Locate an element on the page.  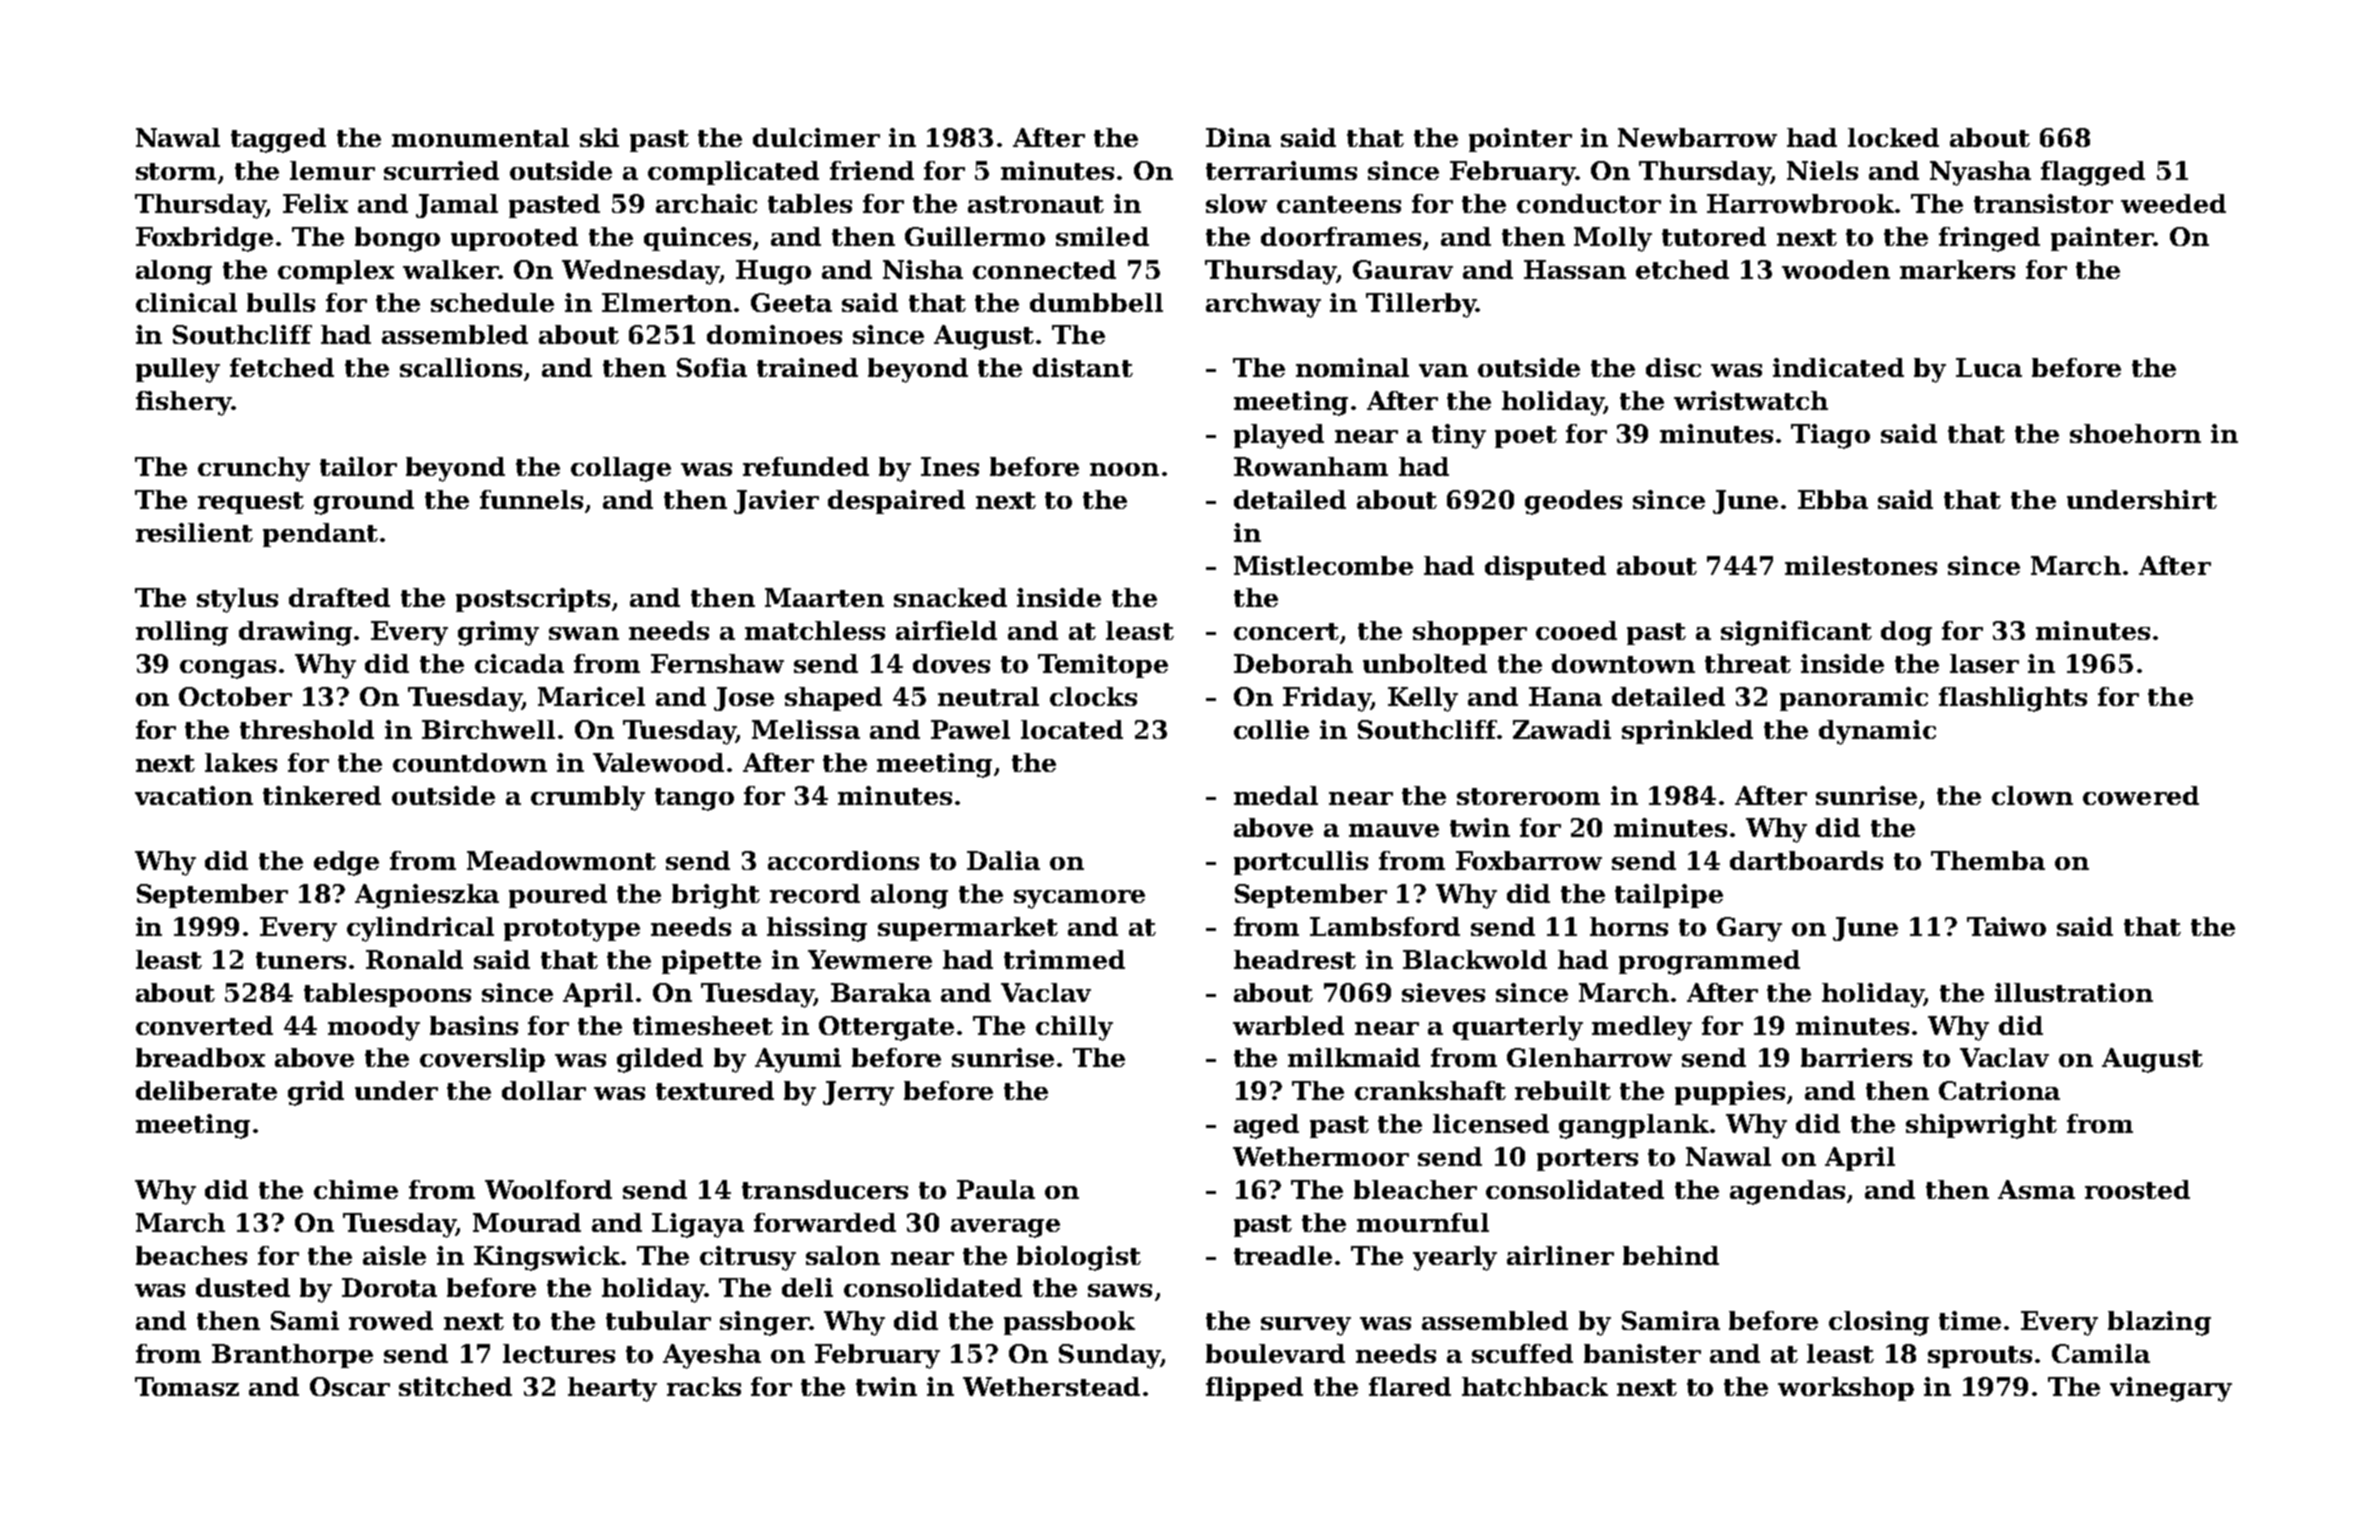
flashlights is located at coordinates (2013, 699).
